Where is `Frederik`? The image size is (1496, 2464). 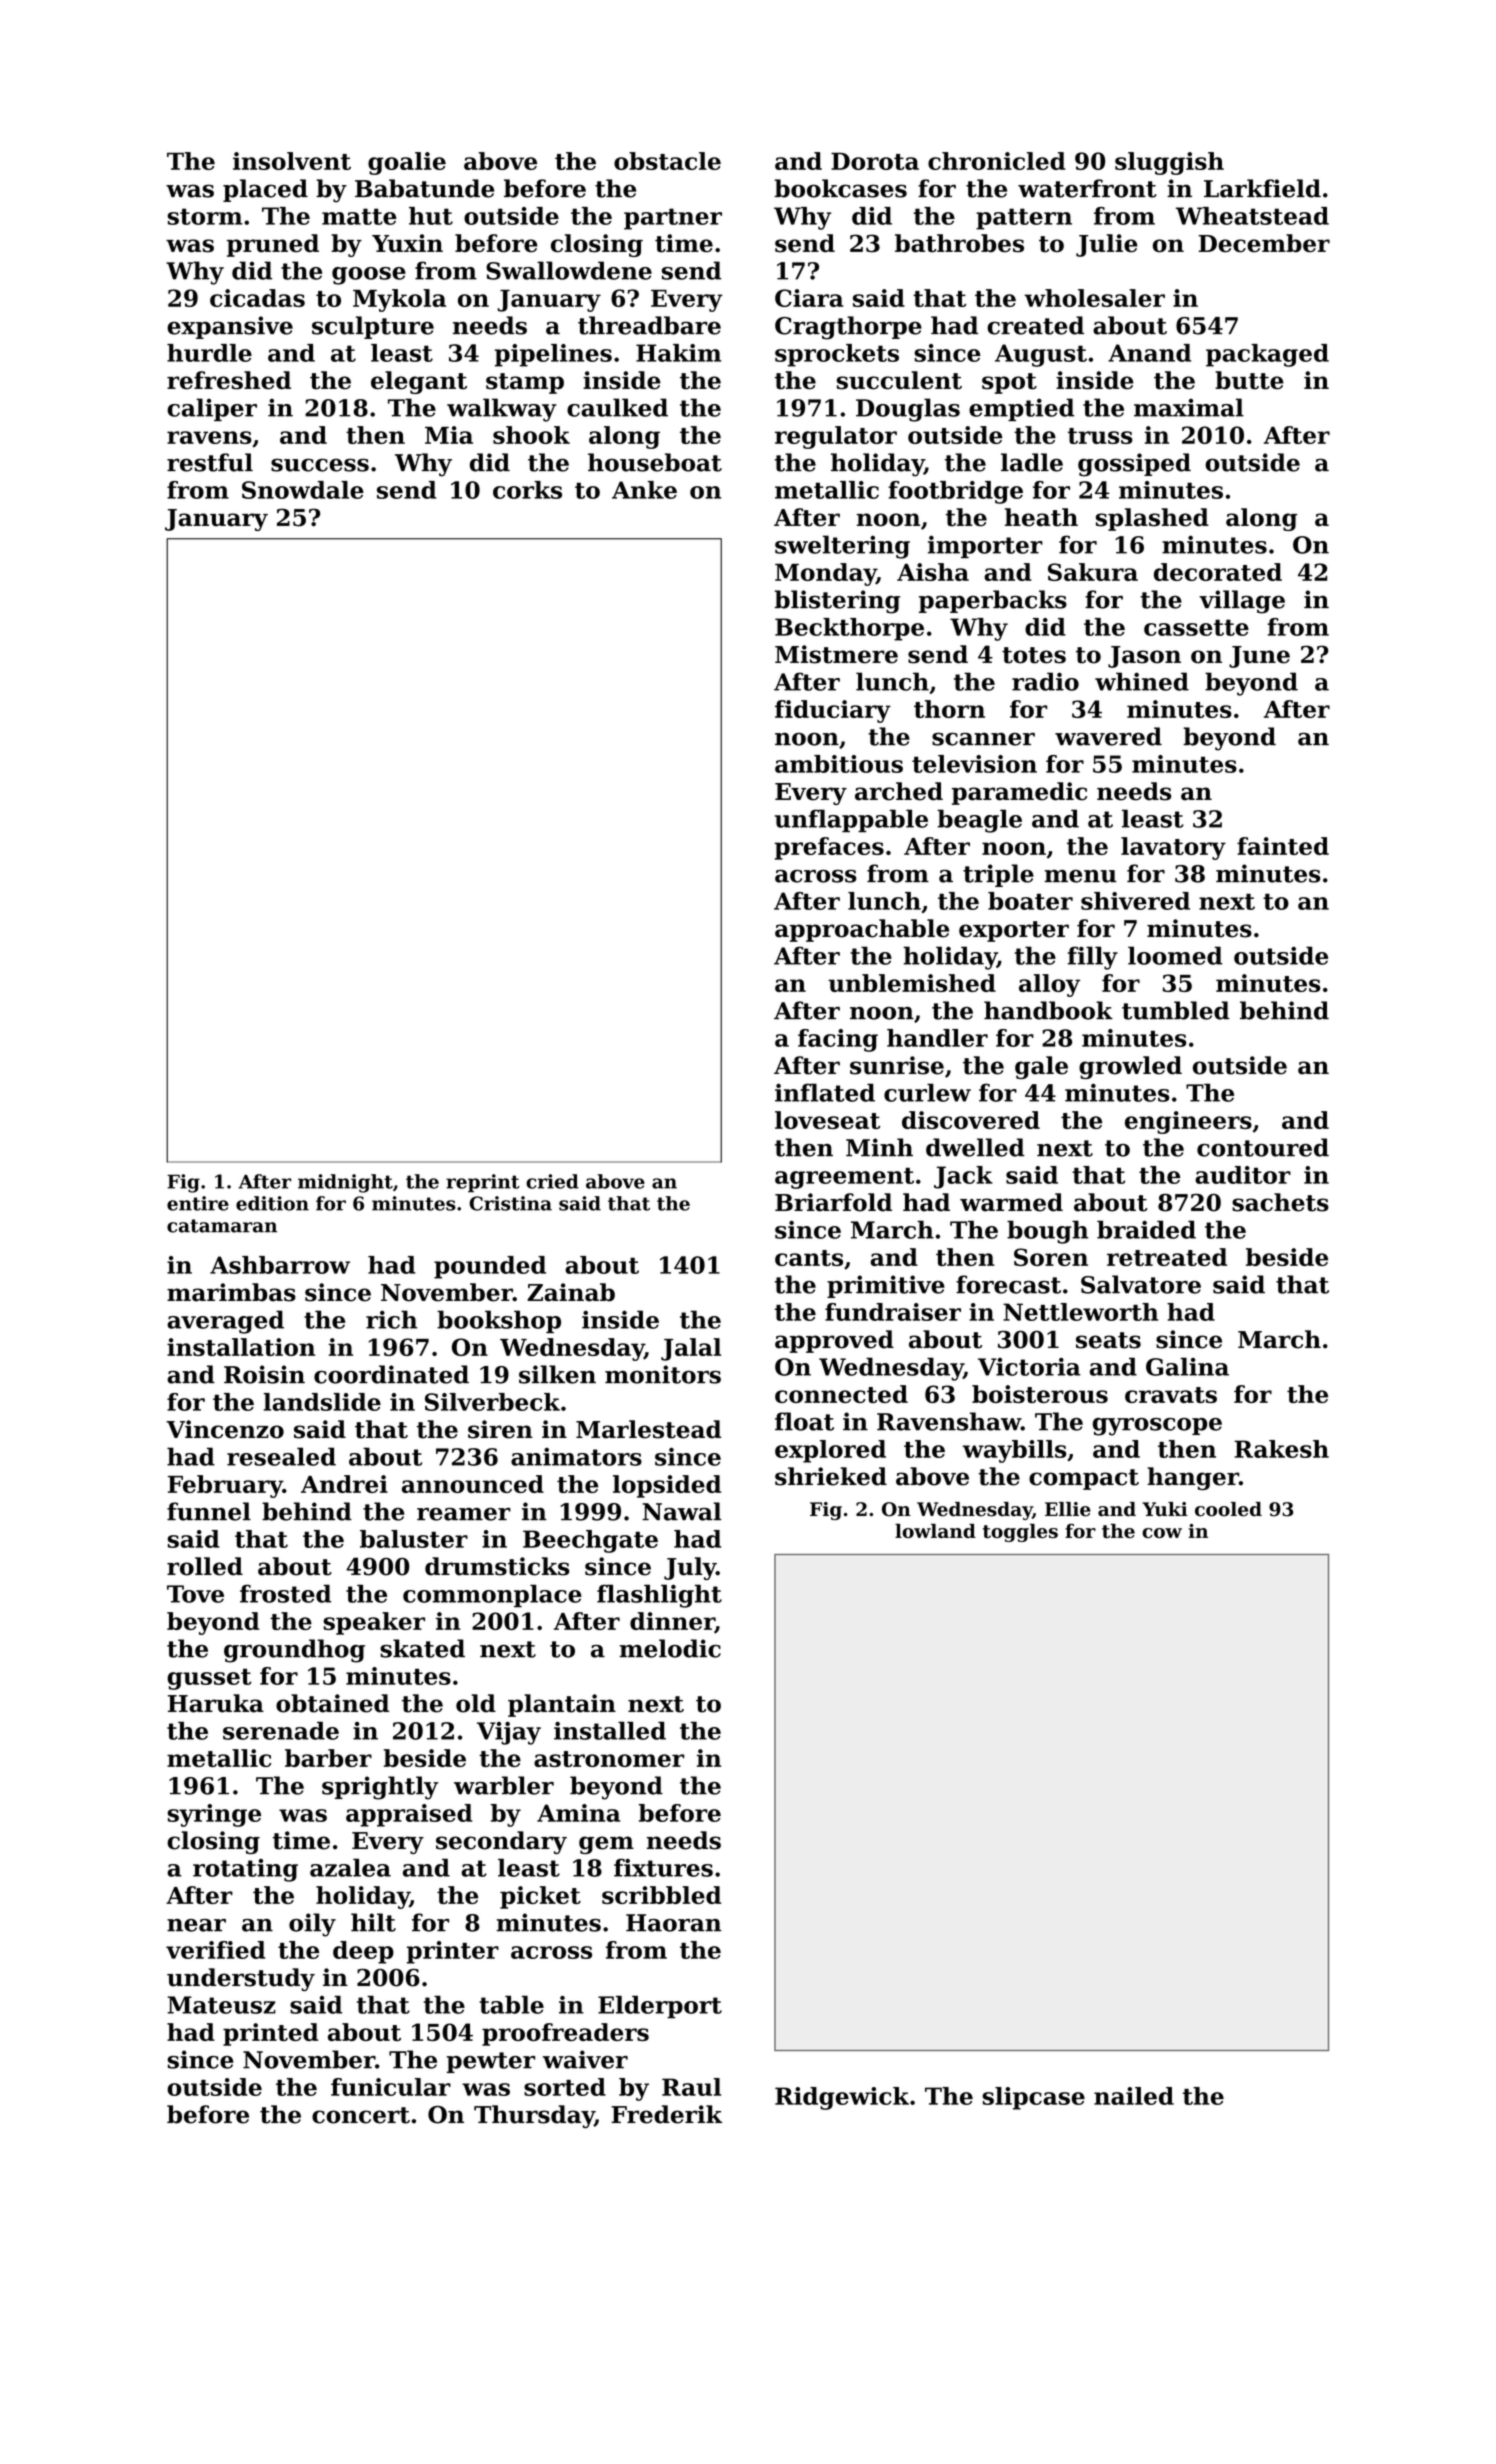 Frederik is located at coordinates (666, 2114).
